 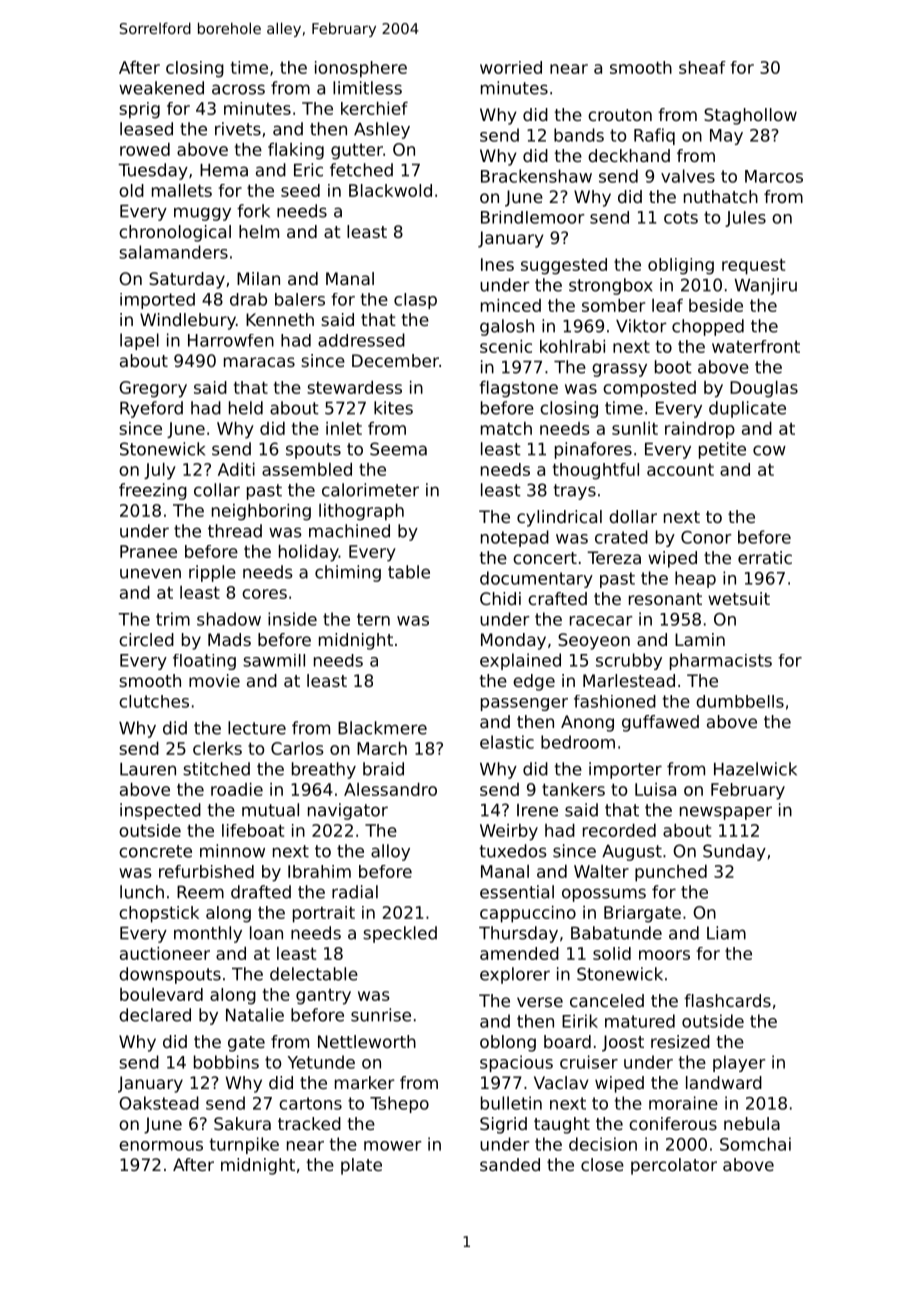 I want to click on held, so click(x=246, y=408).
